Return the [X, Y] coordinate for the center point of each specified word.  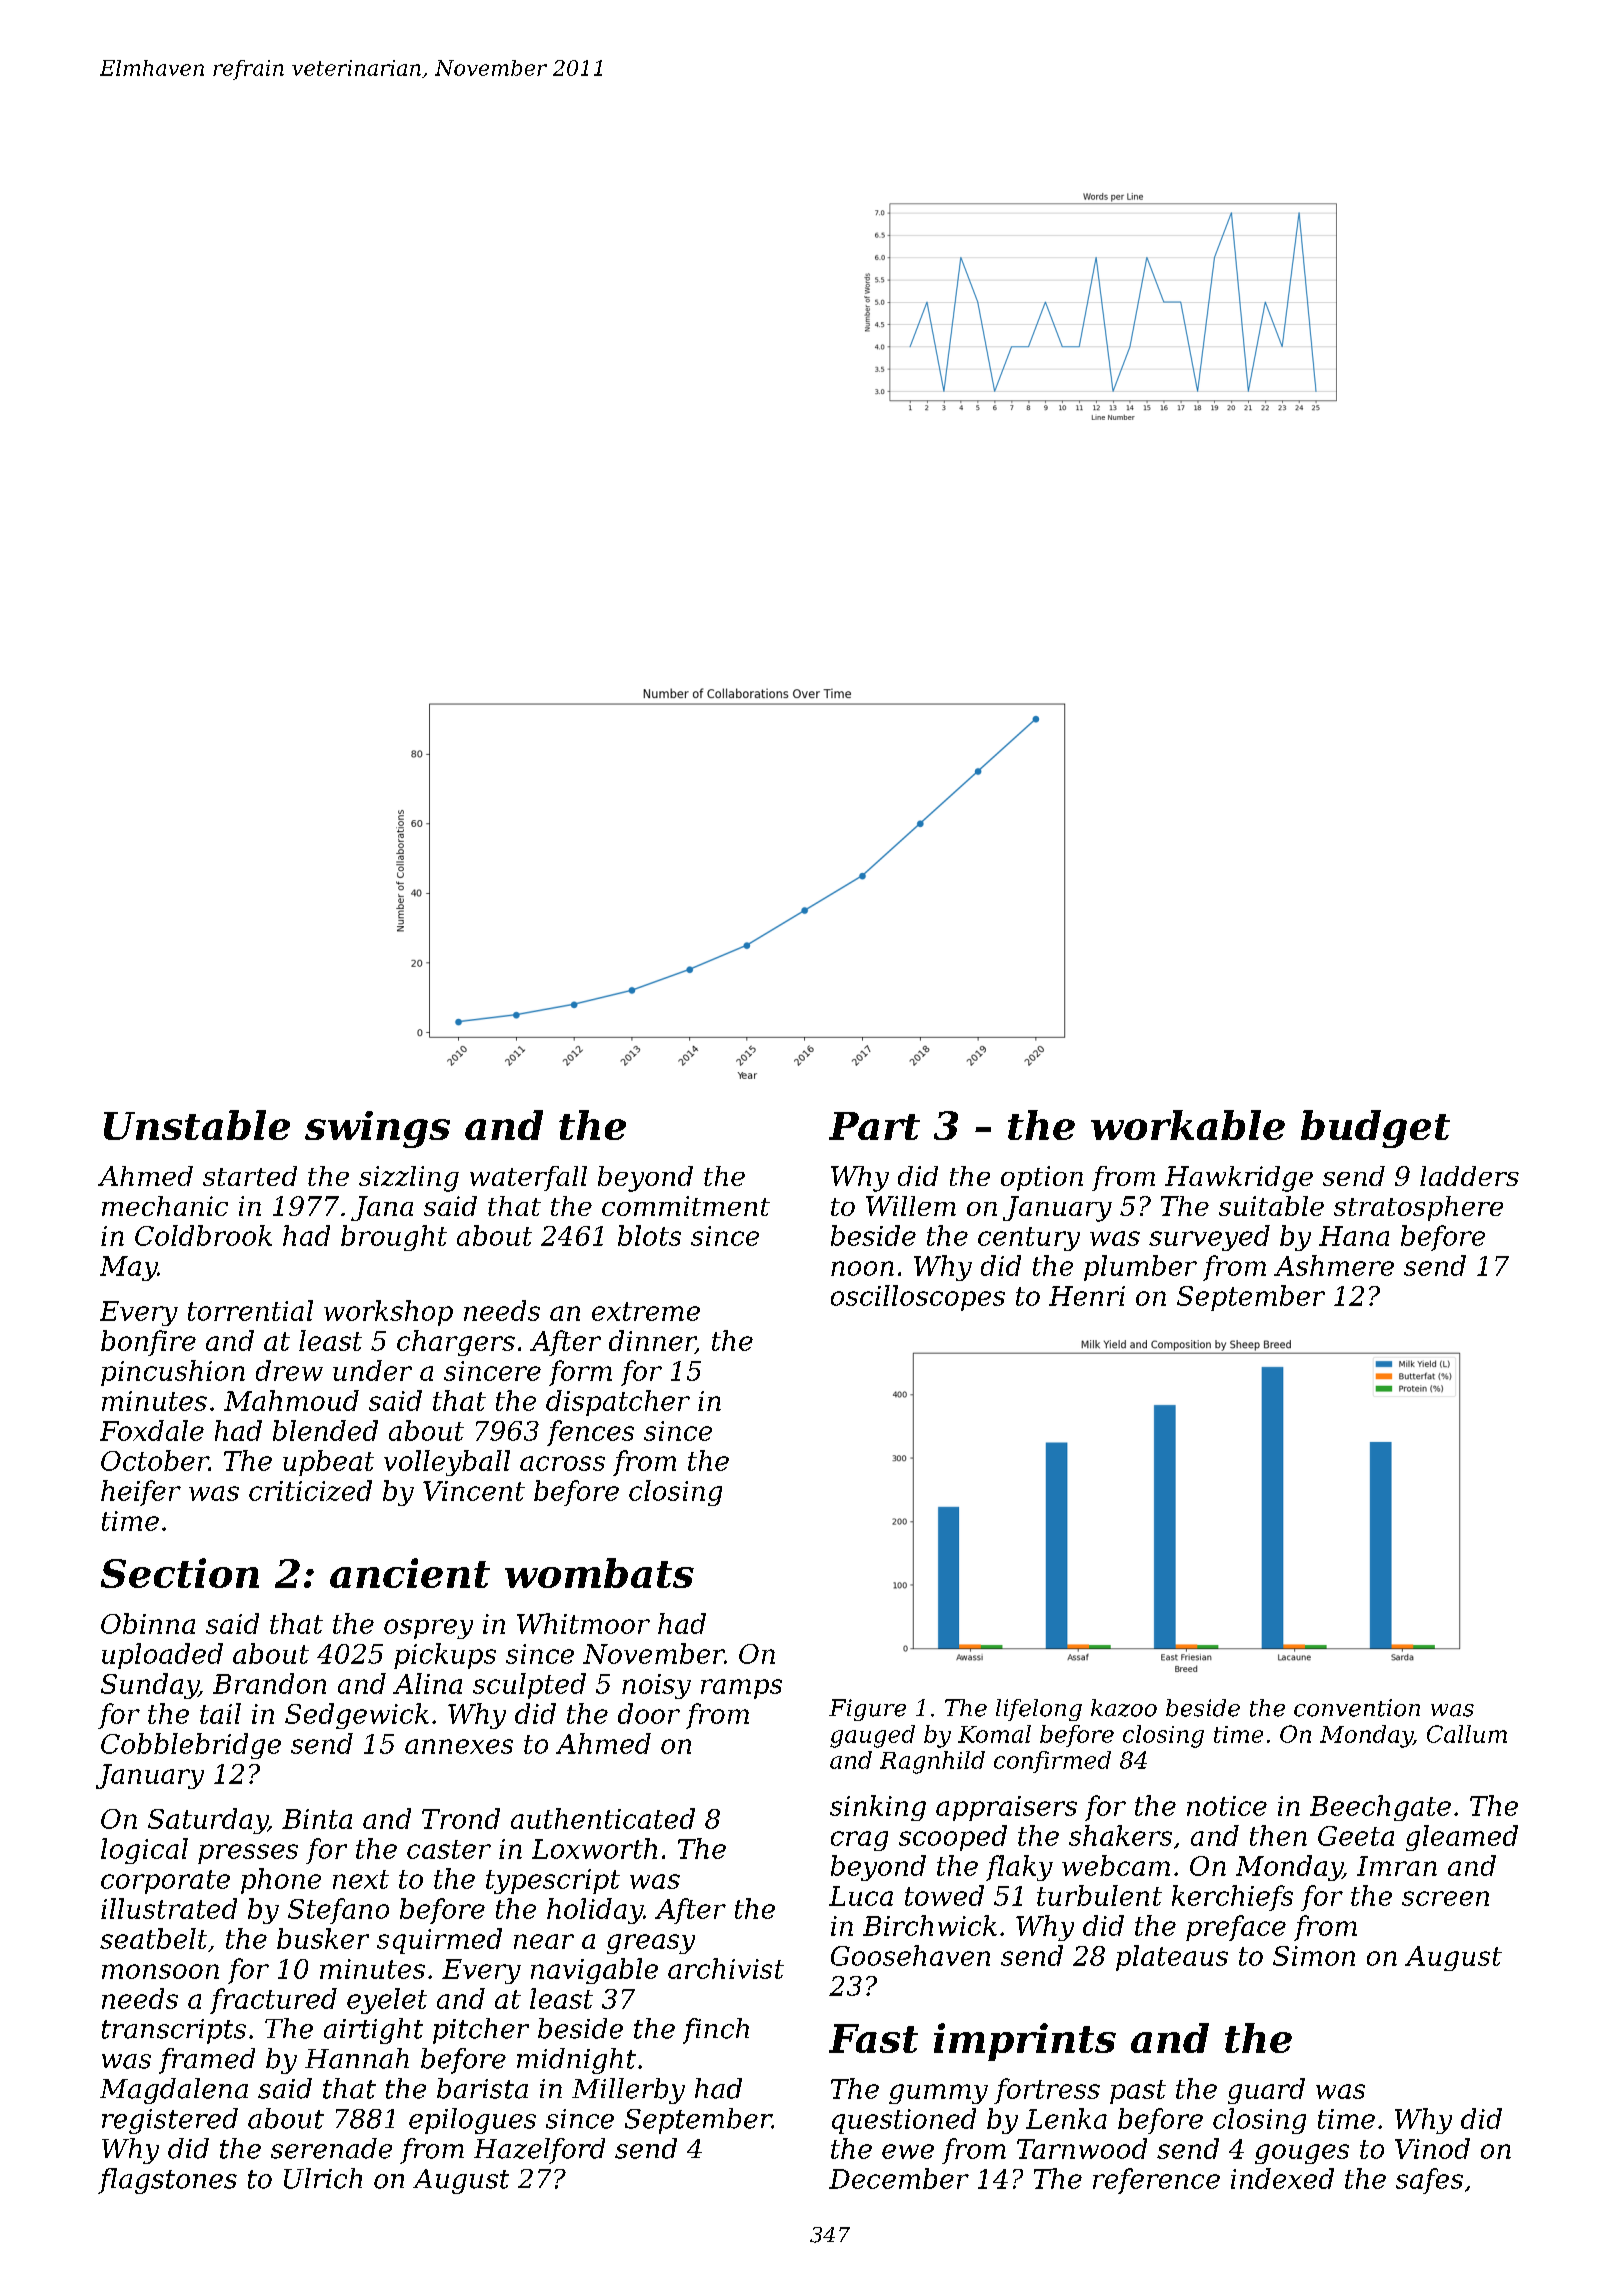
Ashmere [1334, 1265]
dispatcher [618, 1403]
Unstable [197, 1125]
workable [1188, 1125]
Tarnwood [1082, 2148]
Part [874, 1126]
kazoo [1124, 1708]
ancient [410, 1573]
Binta [317, 1819]
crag [859, 1841]
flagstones [167, 2181]
